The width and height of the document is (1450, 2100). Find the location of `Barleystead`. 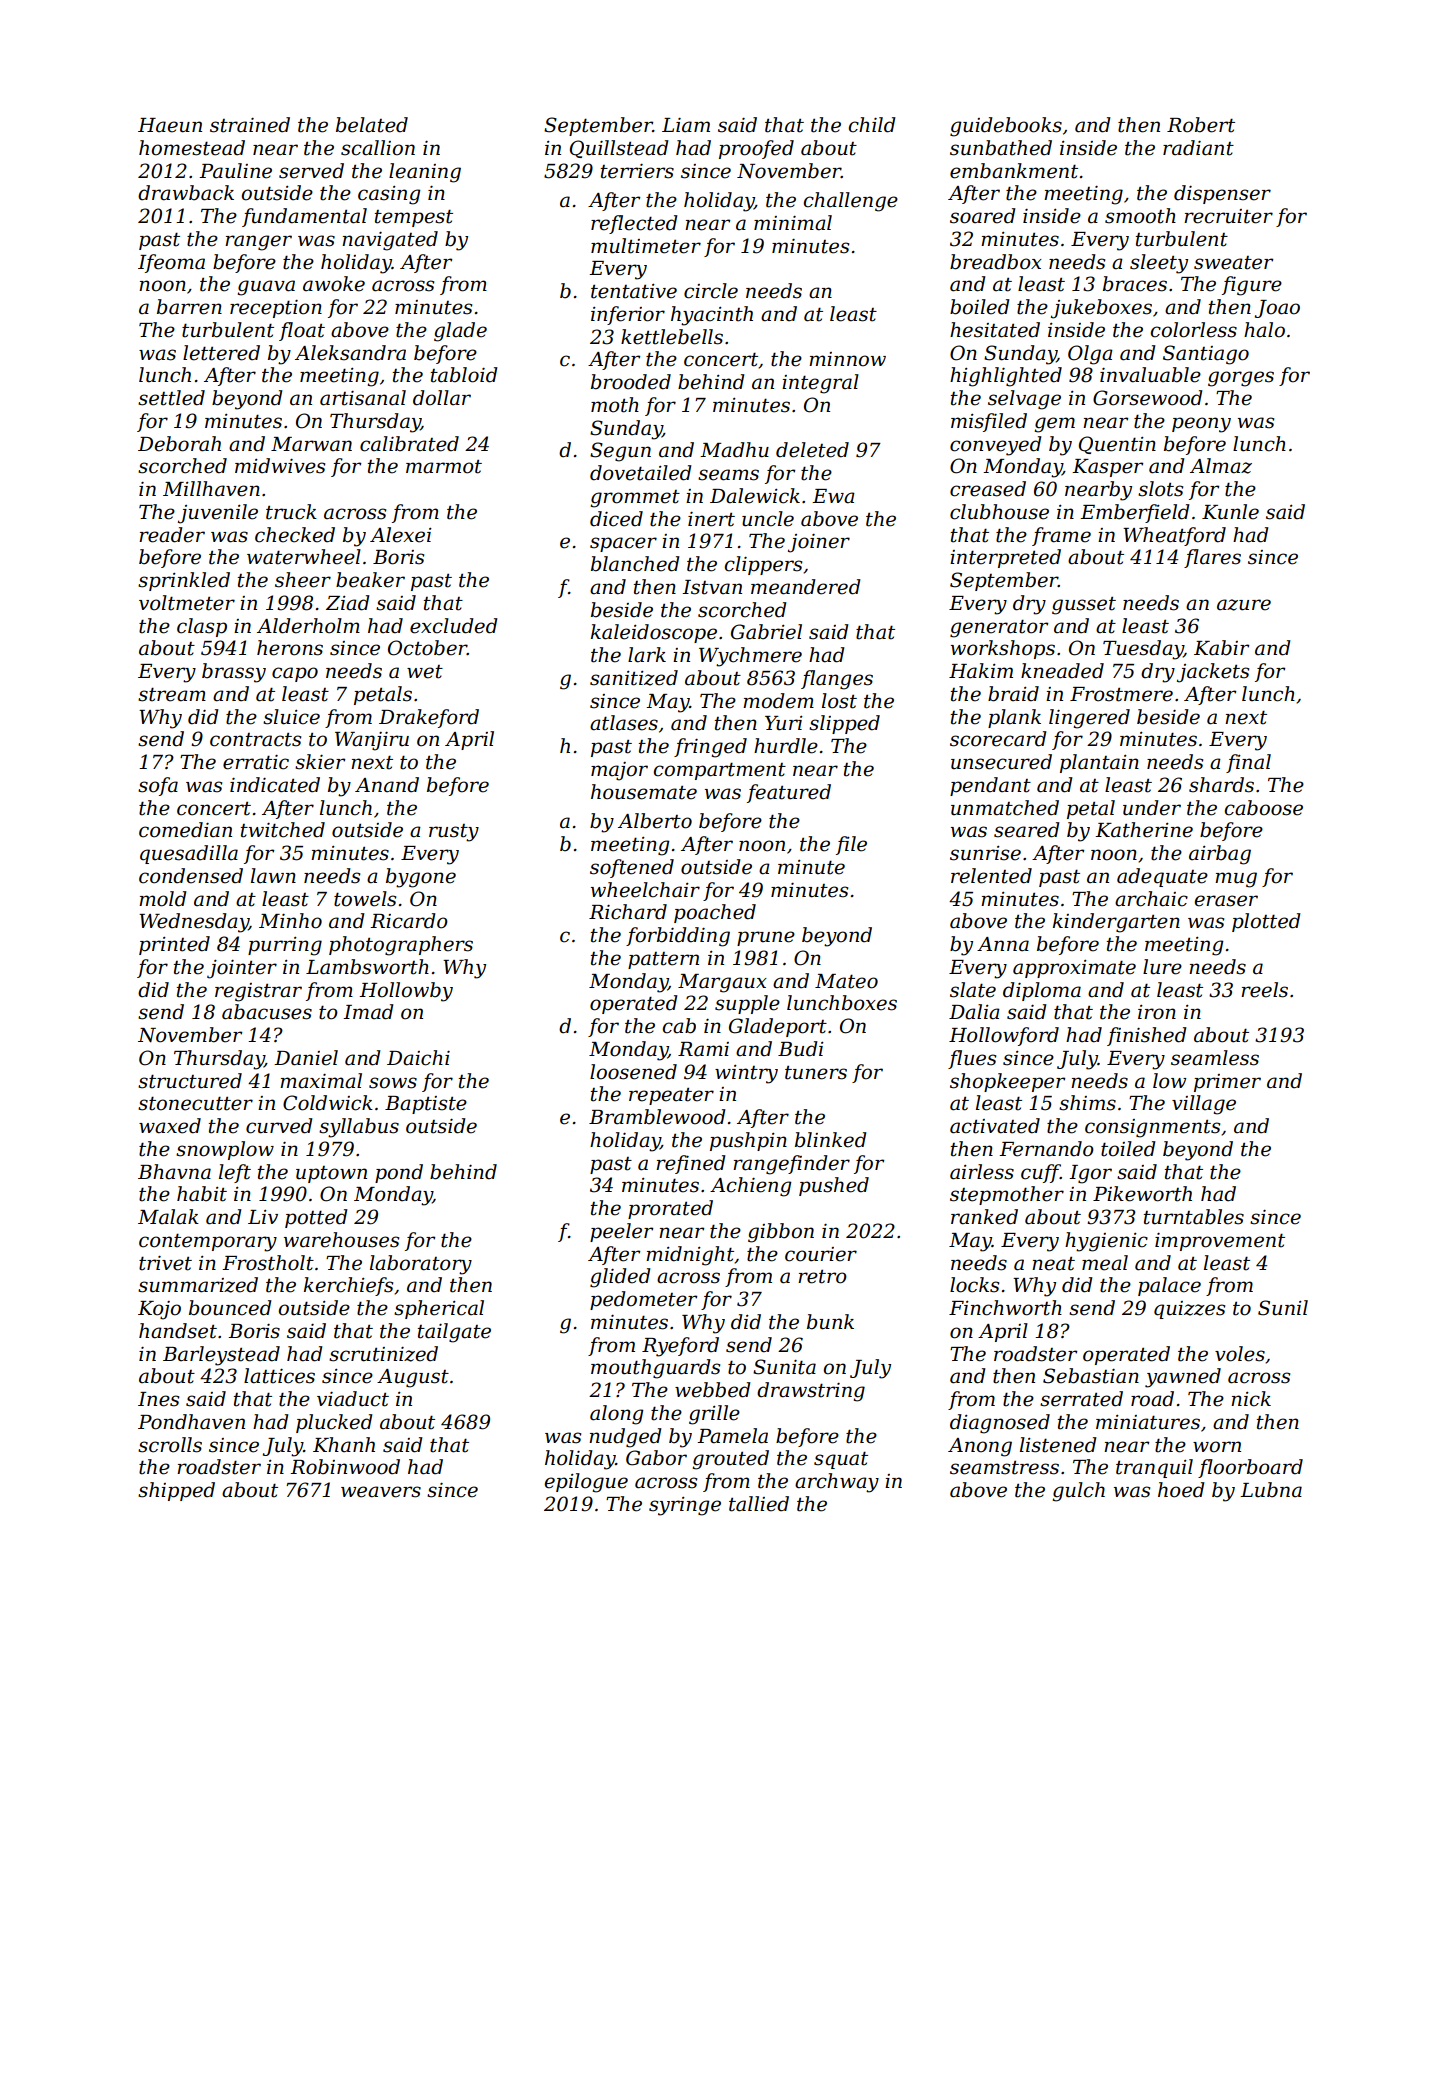

Barleystead is located at coordinates (221, 1356).
